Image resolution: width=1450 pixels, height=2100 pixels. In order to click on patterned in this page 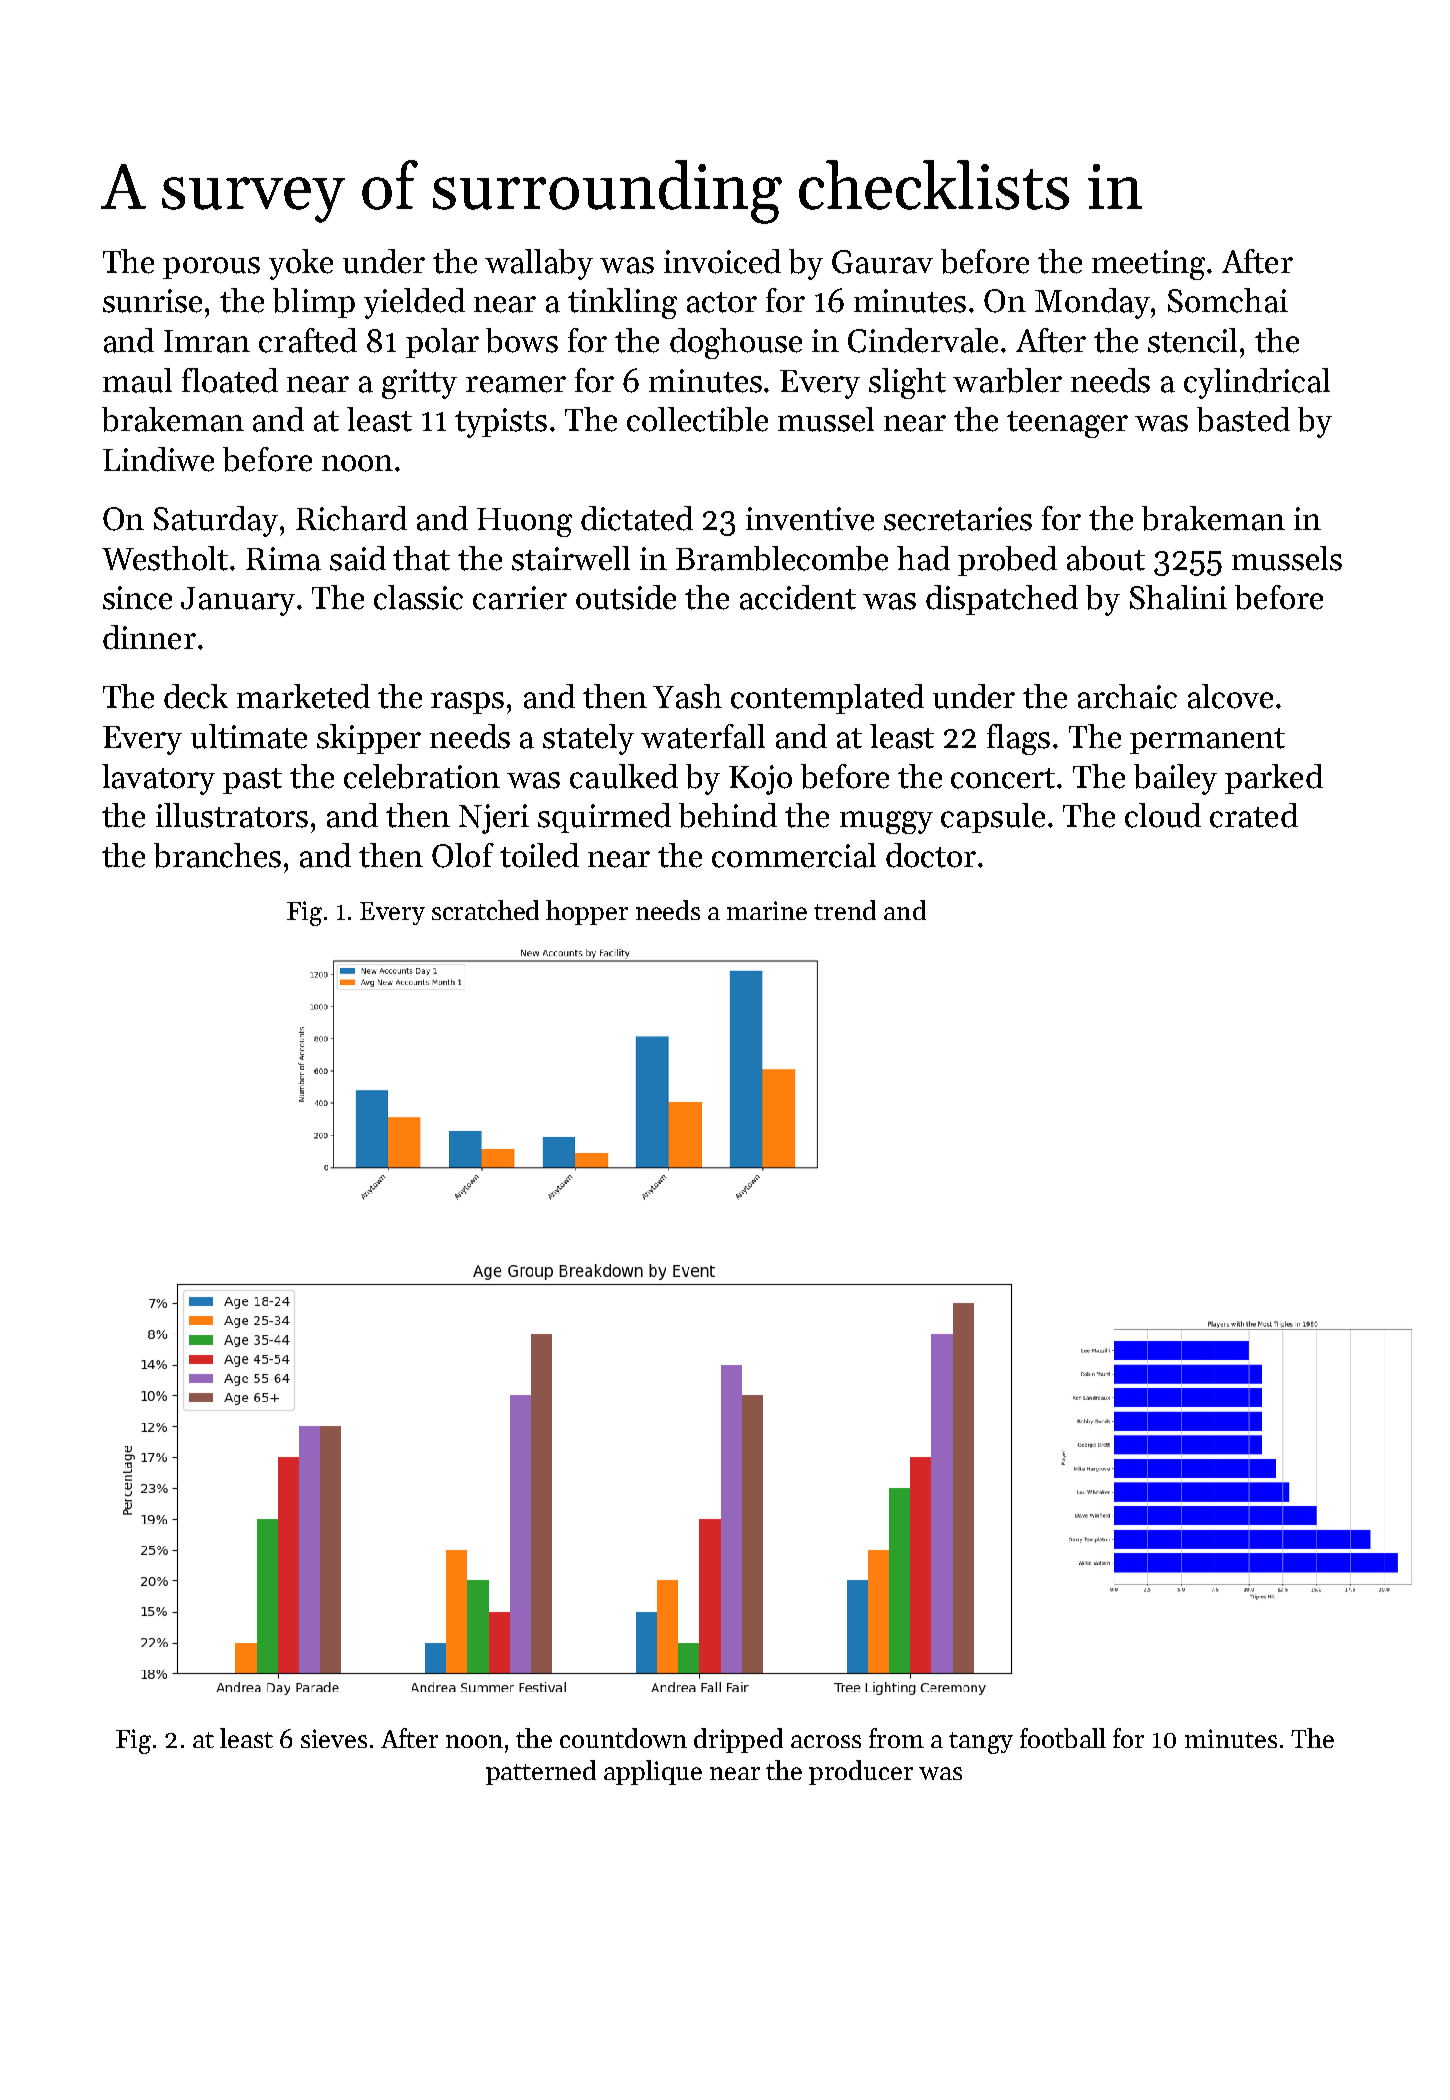, I will do `click(541, 1772)`.
